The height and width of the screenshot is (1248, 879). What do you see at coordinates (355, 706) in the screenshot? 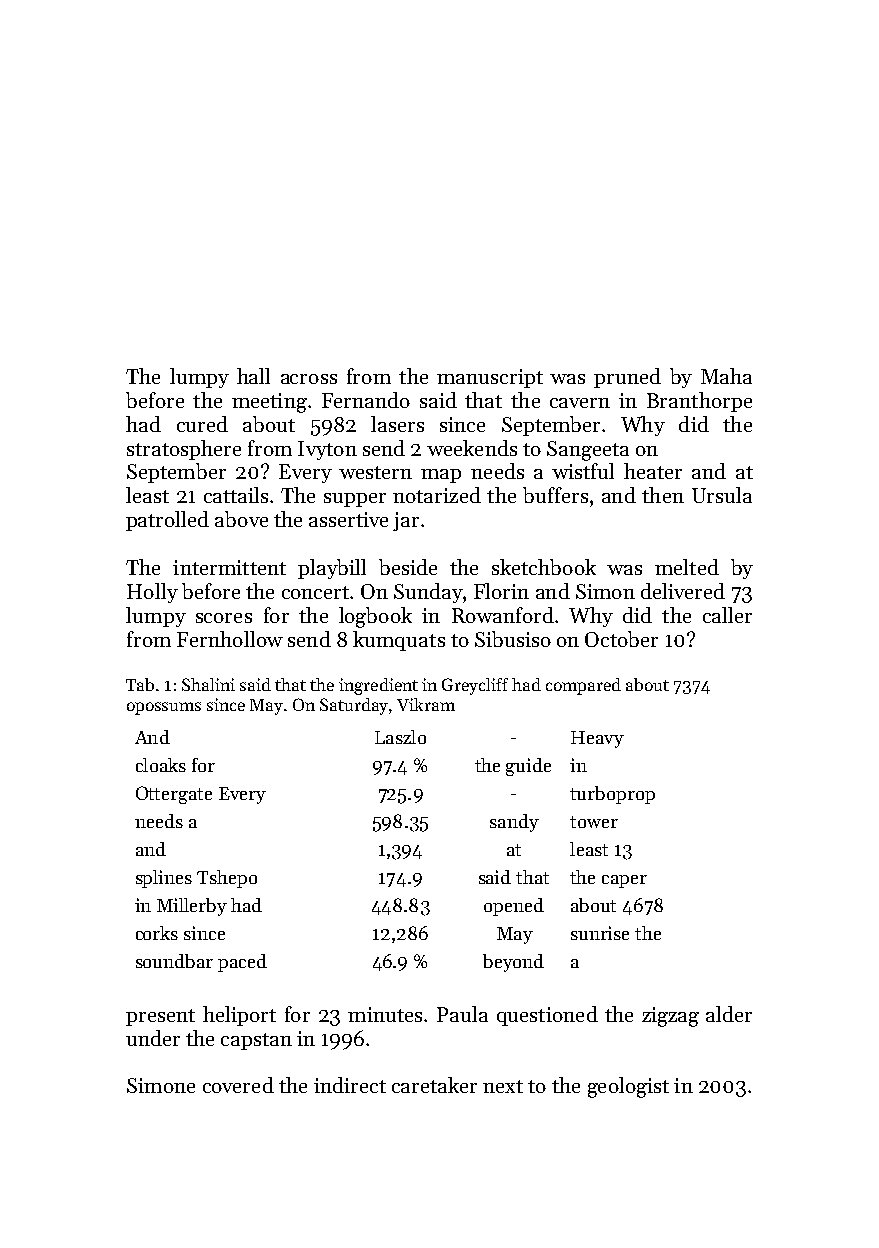
I see `Saturday` at bounding box center [355, 706].
